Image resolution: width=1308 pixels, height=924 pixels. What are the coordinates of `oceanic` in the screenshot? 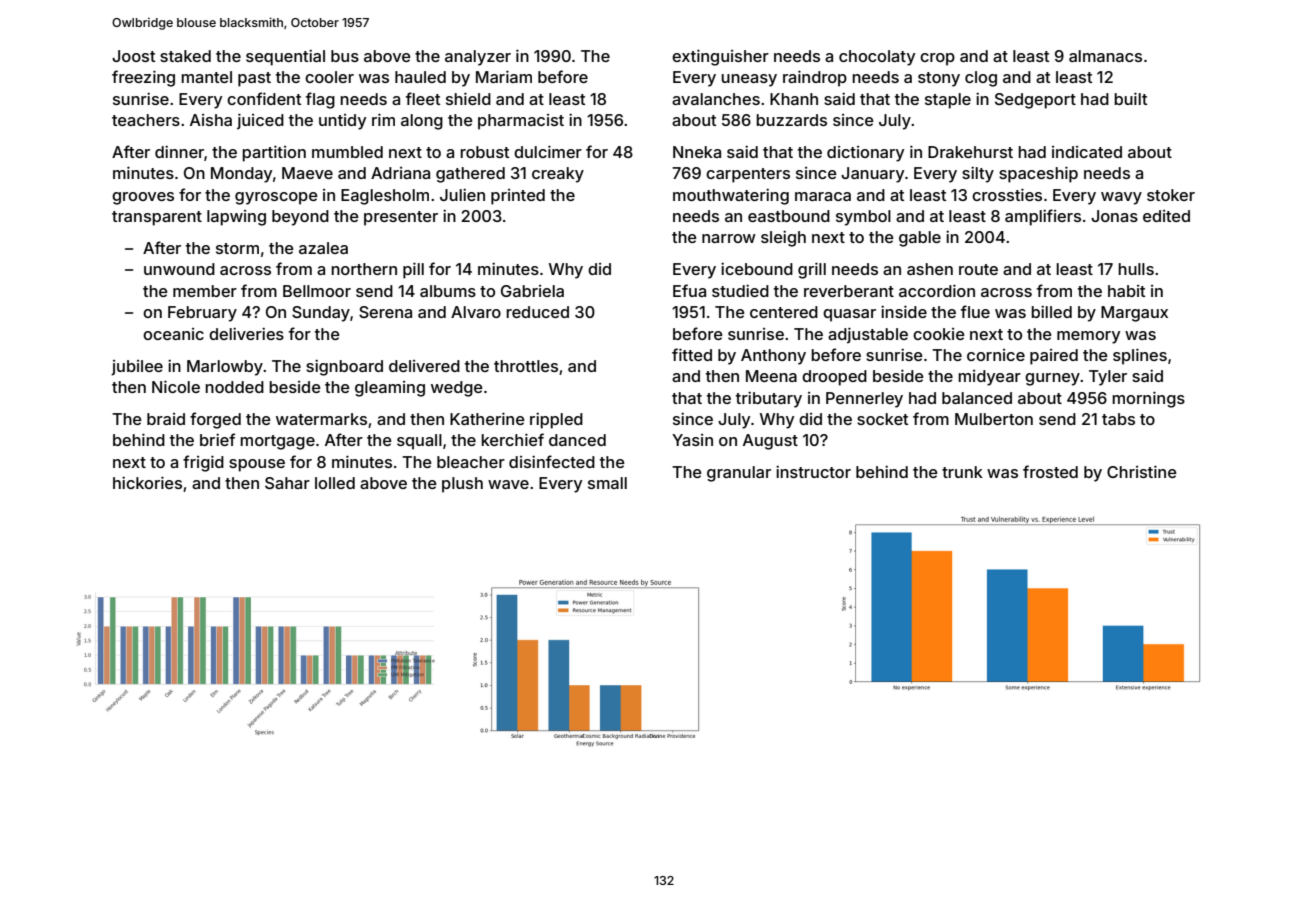 It's located at (173, 334).
